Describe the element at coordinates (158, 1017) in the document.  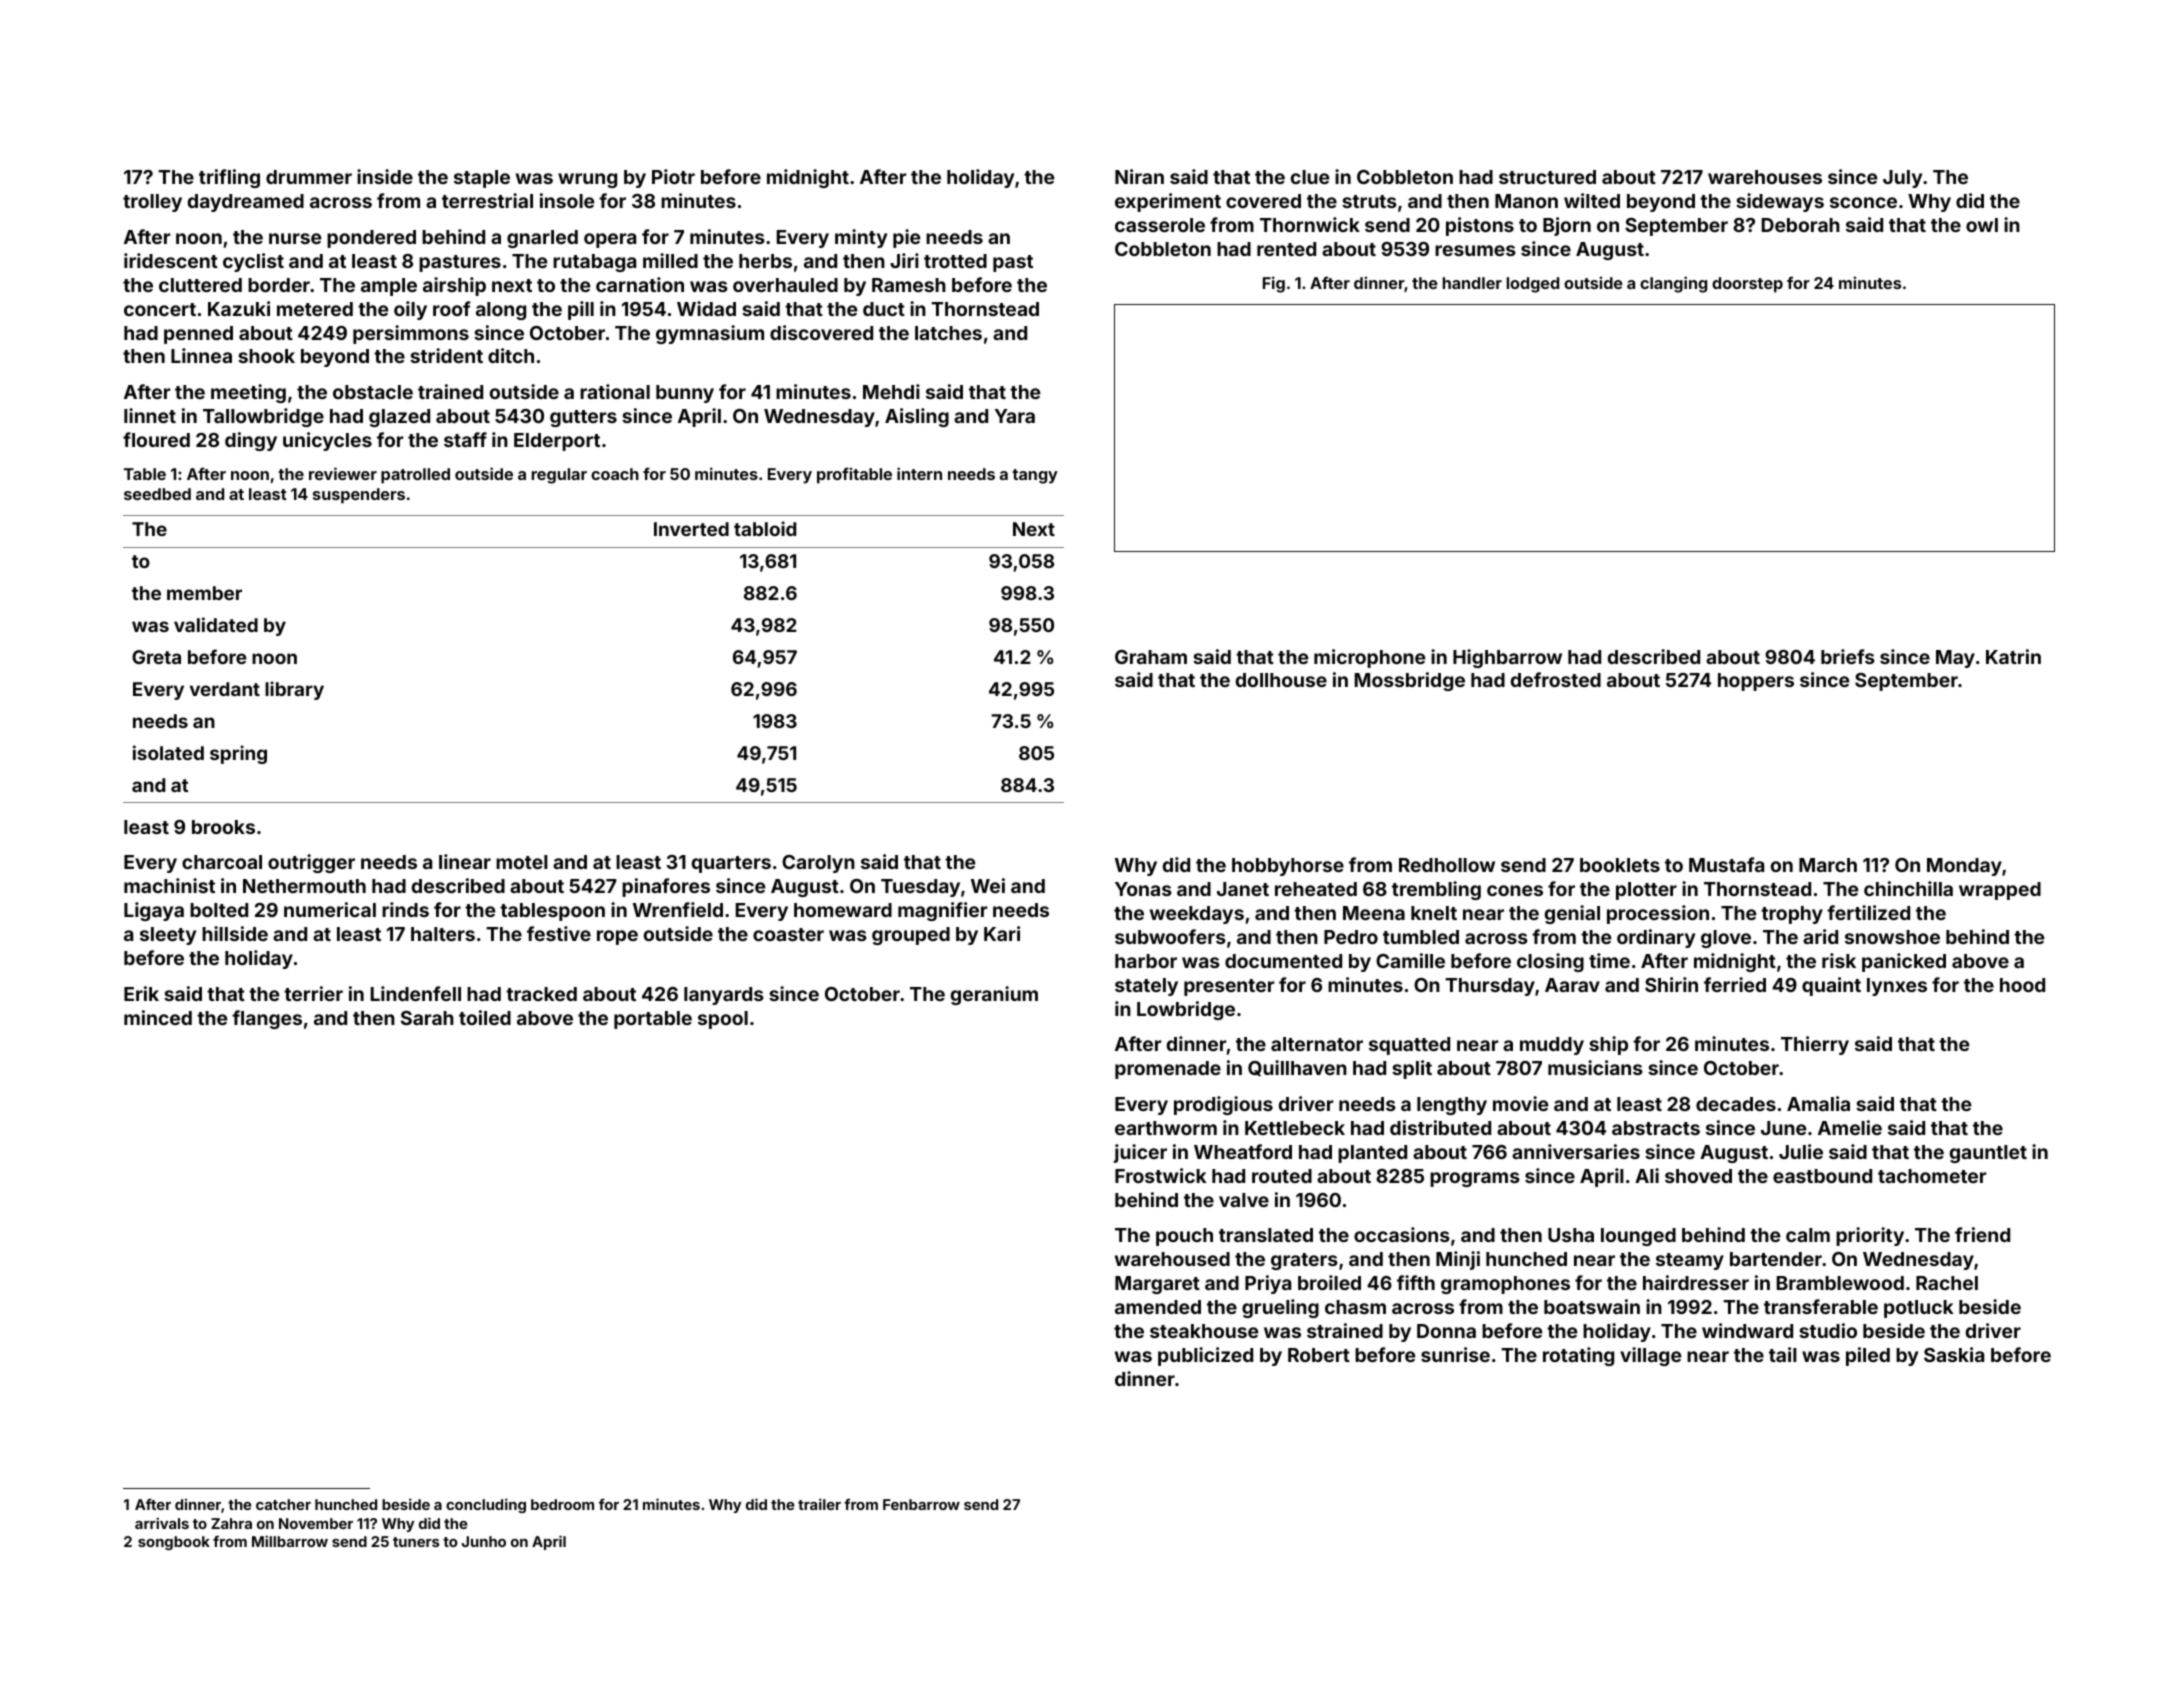
I see `minced` at that location.
